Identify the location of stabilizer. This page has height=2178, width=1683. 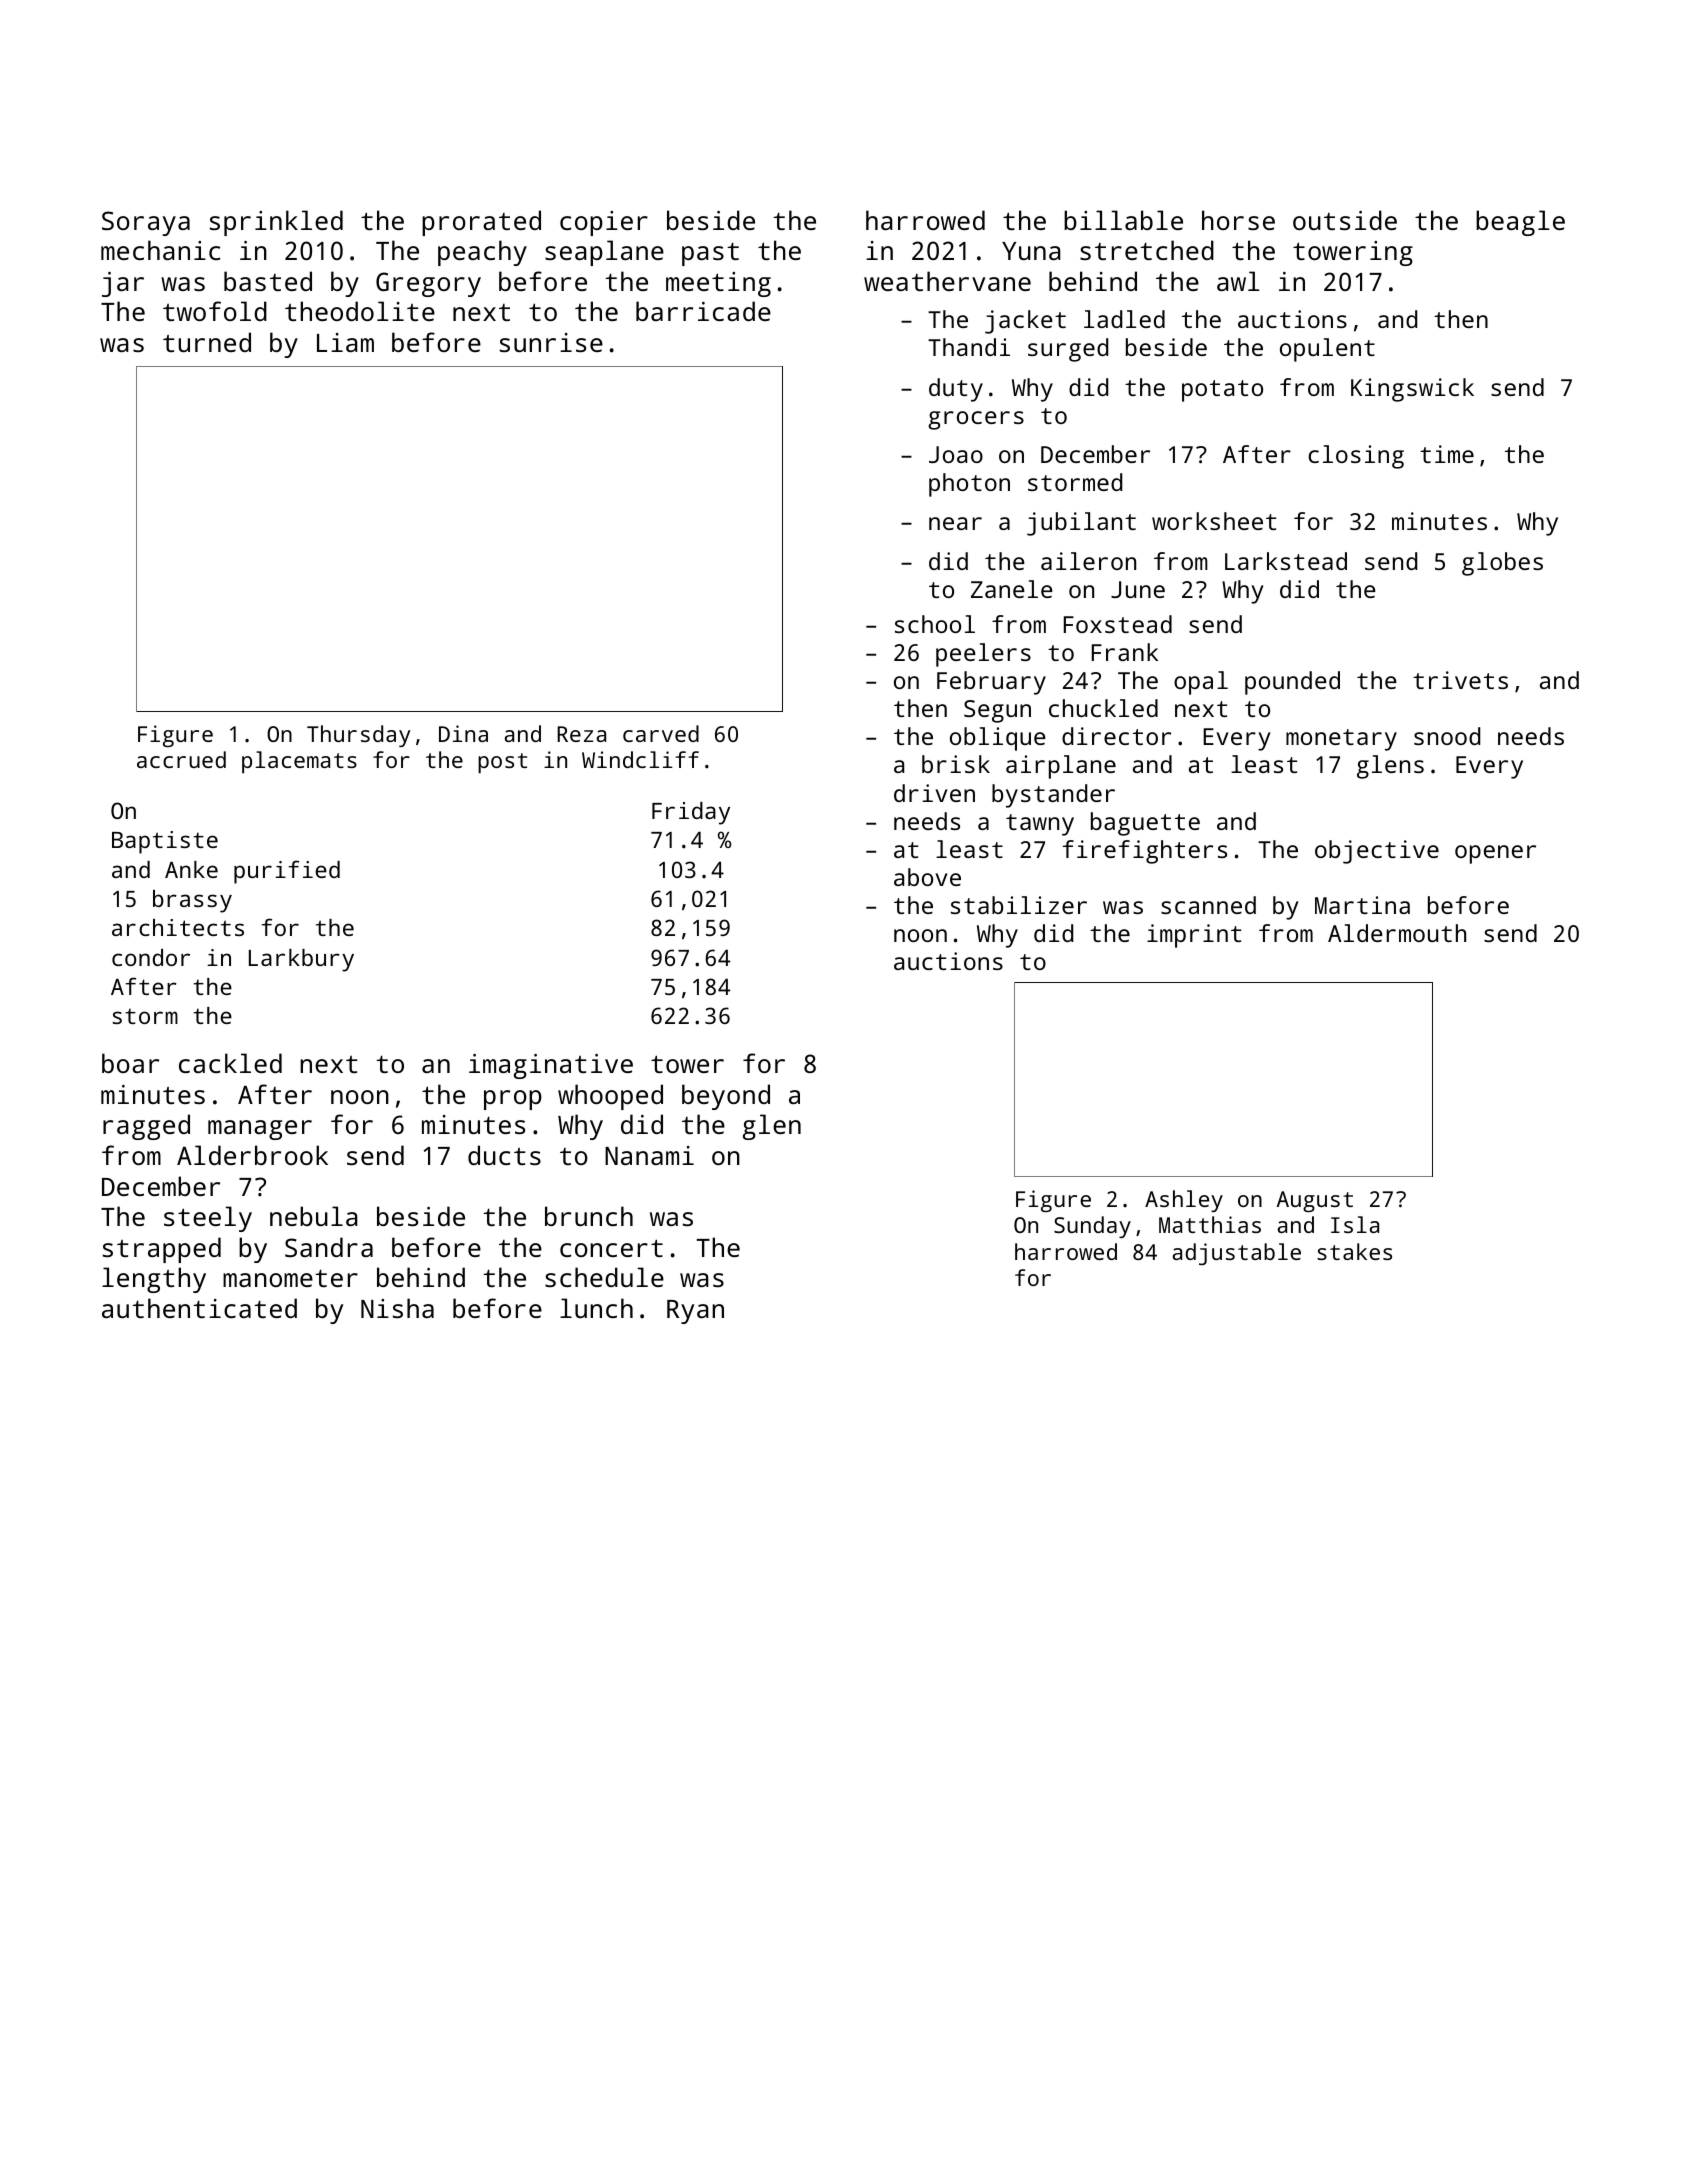
(1019, 905).
